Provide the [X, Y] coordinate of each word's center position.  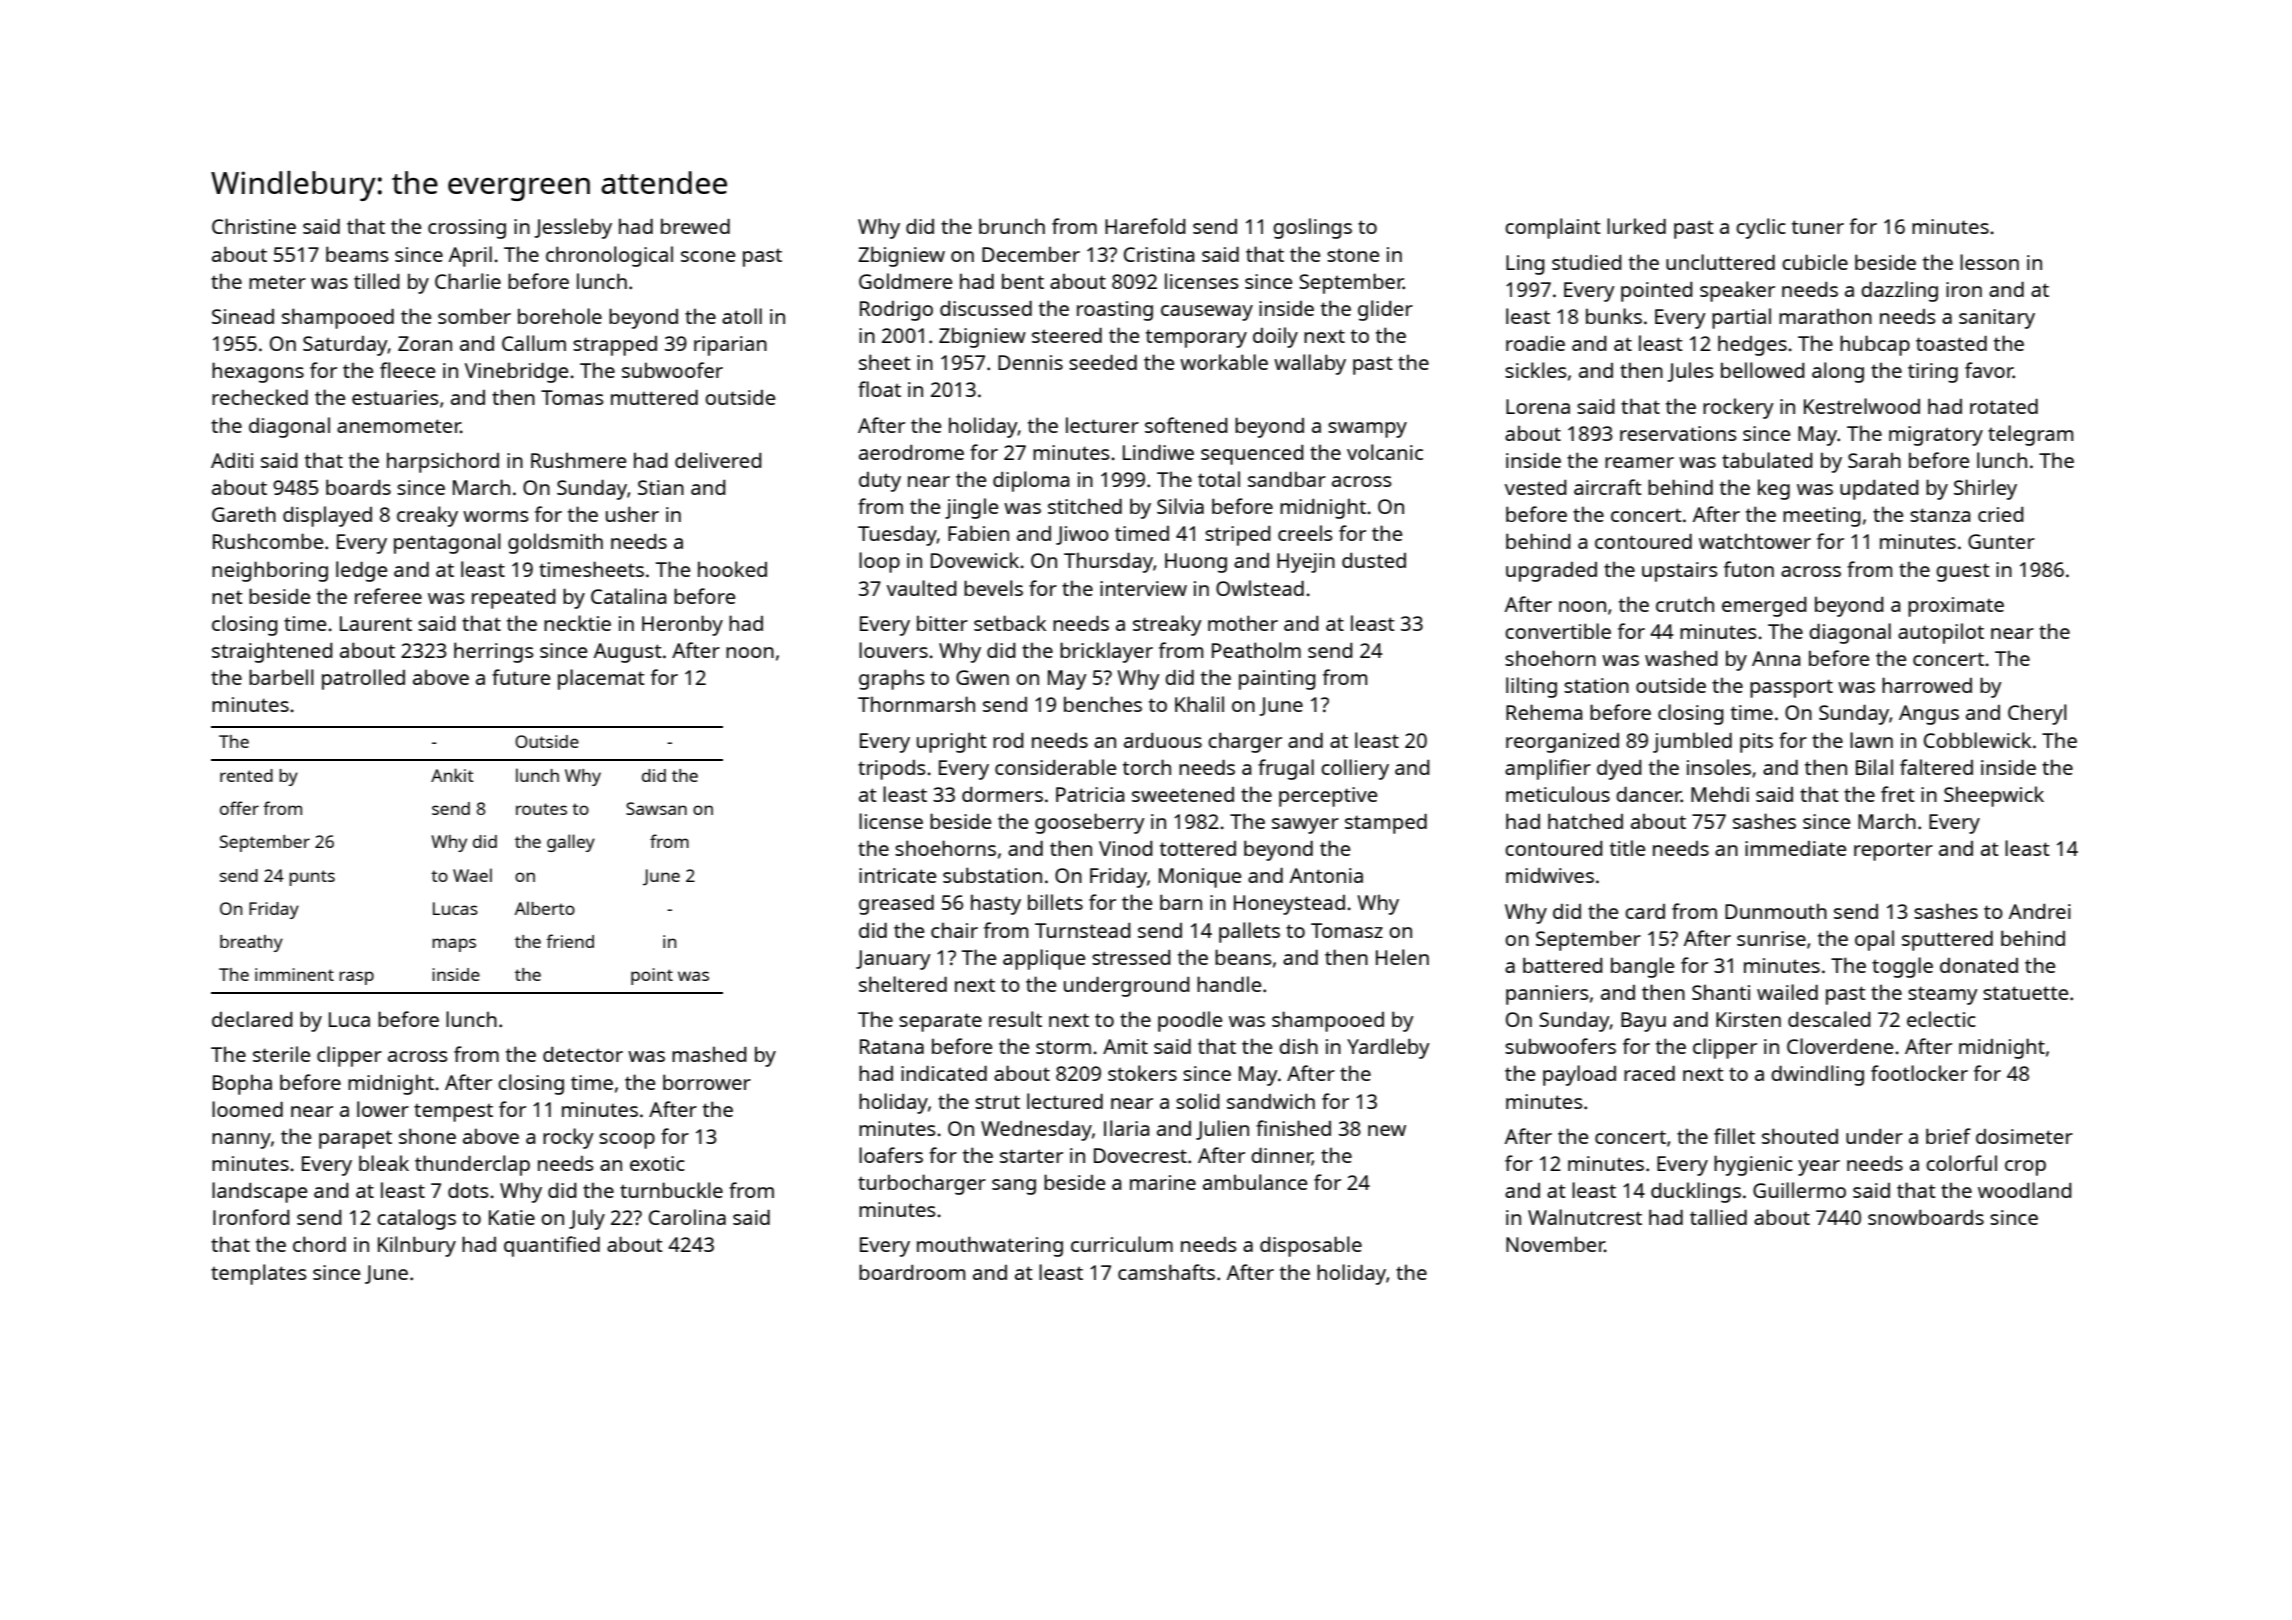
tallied [1718, 1217]
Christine [254, 226]
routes [541, 809]
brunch [1012, 226]
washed [1681, 658]
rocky [568, 1138]
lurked [1636, 226]
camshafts [1166, 1272]
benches [1103, 704]
